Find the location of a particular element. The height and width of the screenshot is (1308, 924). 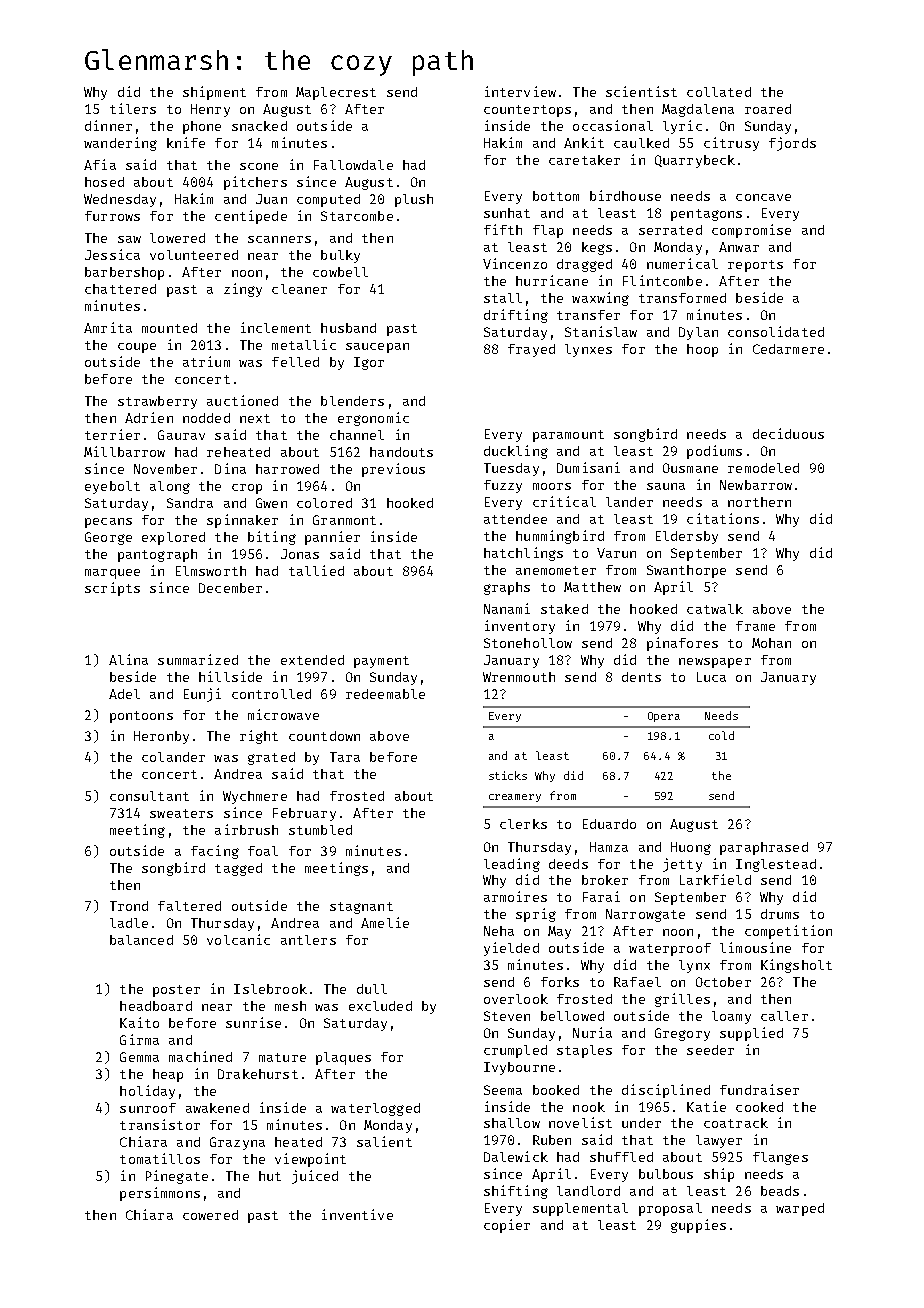

Neha is located at coordinates (499, 931).
